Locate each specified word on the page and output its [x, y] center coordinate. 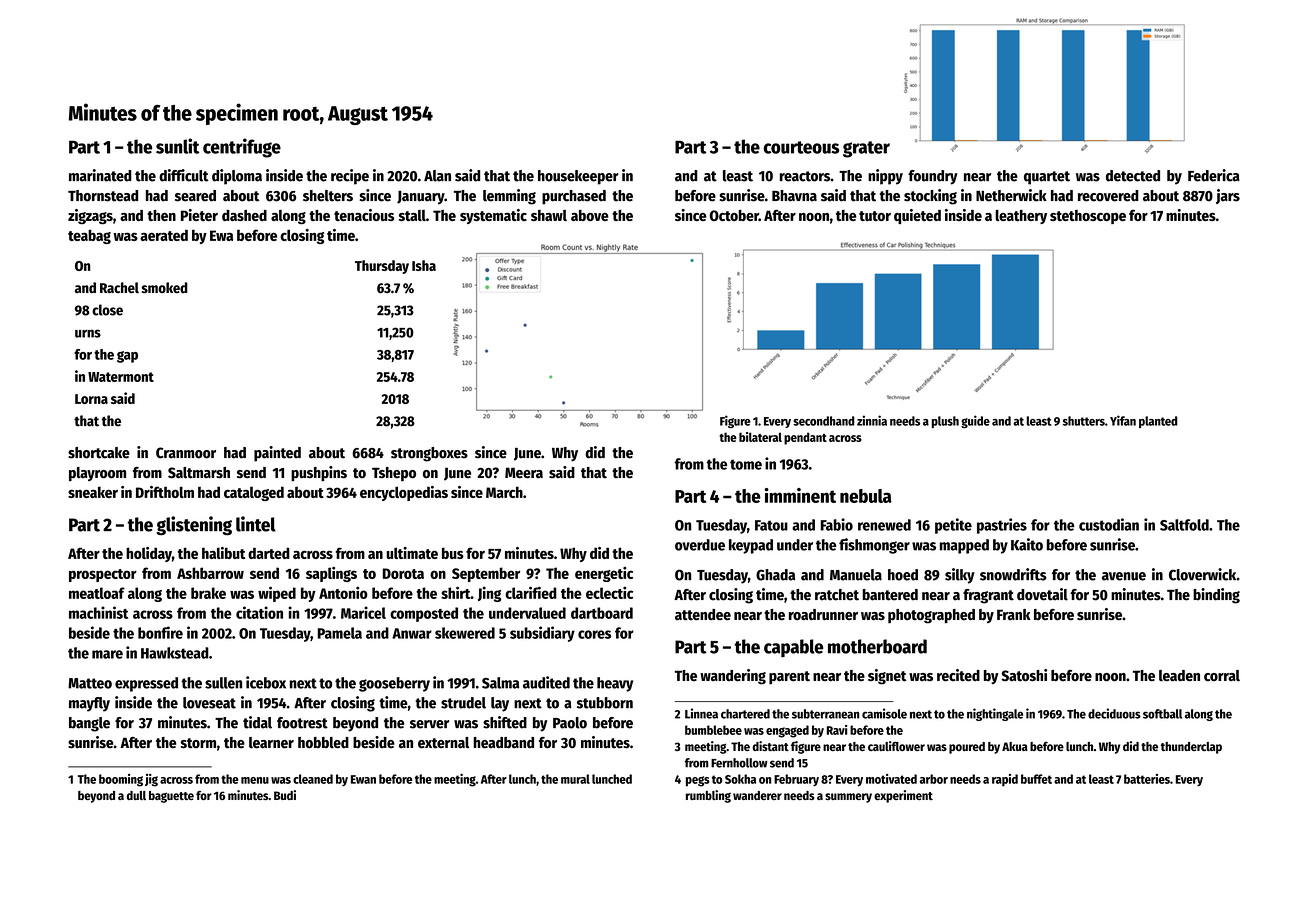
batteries [1147, 779]
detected [1133, 176]
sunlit [177, 146]
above [590, 215]
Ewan [363, 779]
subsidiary [542, 634]
